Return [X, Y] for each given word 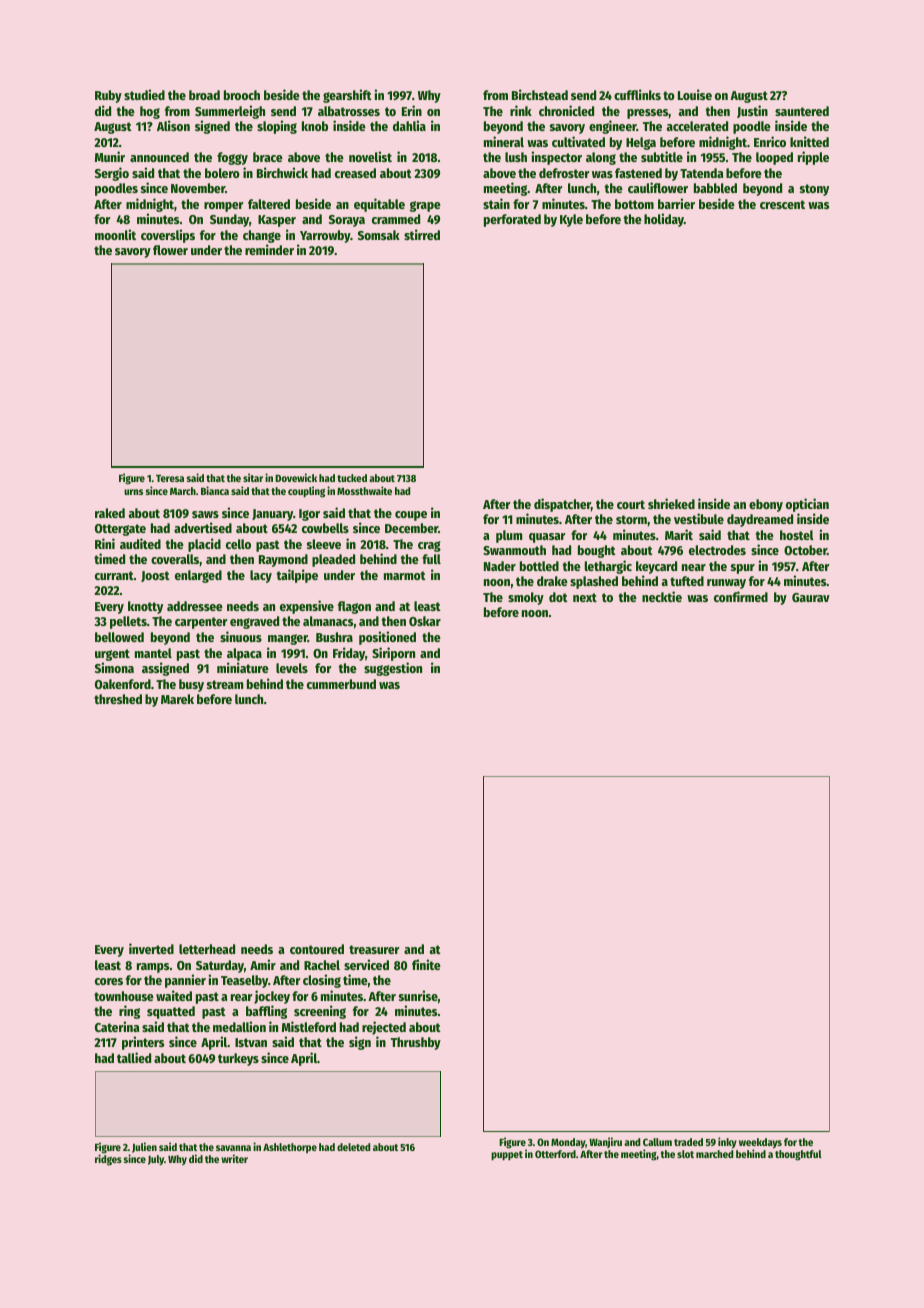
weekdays [760, 1144]
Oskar [425, 621]
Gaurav [811, 597]
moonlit [115, 234]
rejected [384, 1028]
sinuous [241, 636]
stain [496, 203]
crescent [782, 204]
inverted [151, 948]
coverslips [168, 236]
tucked [352, 478]
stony [814, 190]
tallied [134, 1057]
